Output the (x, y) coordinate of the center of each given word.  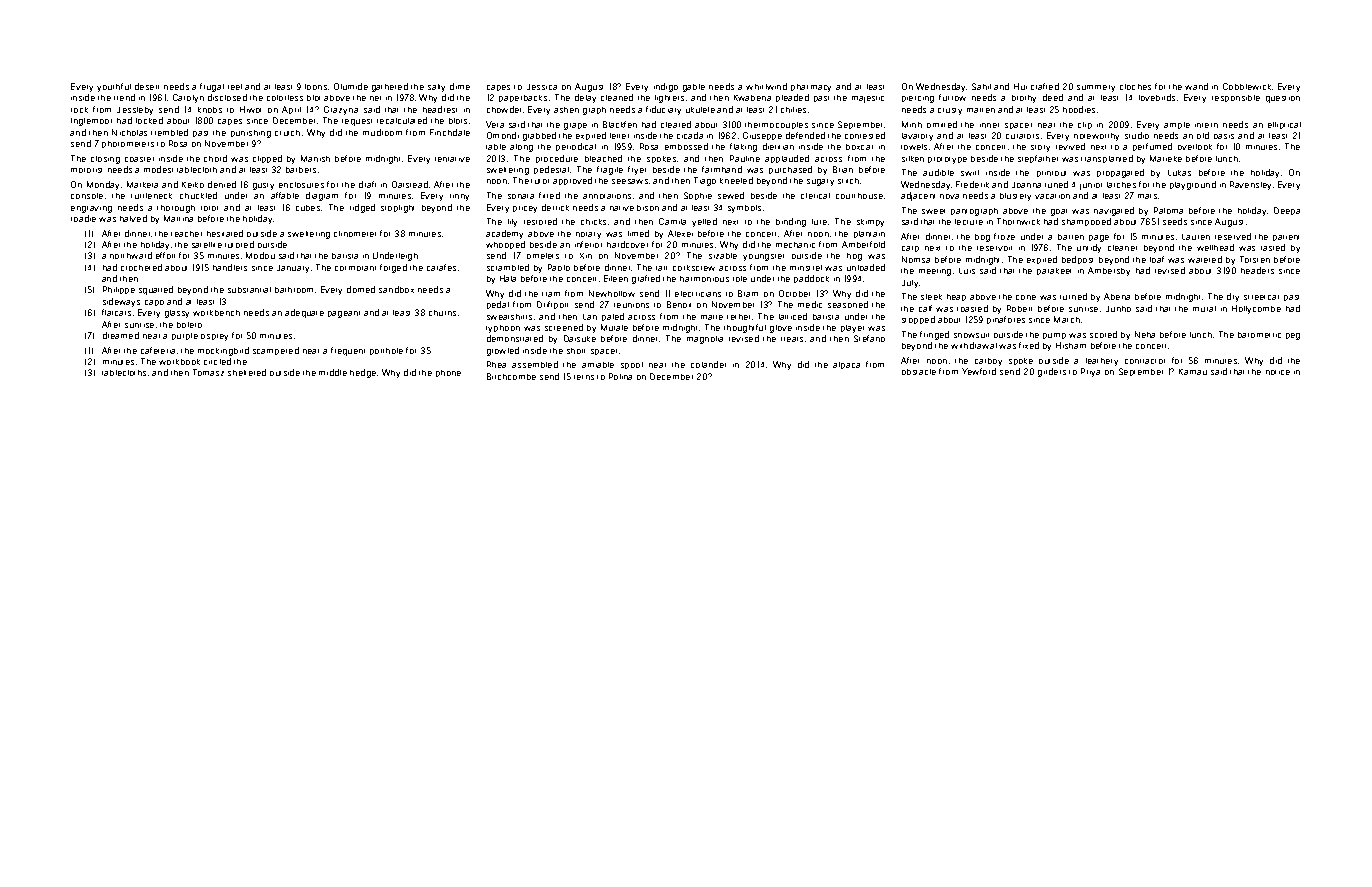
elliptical (1284, 125)
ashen (566, 110)
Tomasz (208, 372)
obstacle (919, 372)
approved (572, 181)
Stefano (869, 338)
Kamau (1193, 372)
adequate (304, 313)
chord (215, 158)
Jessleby (135, 111)
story (1040, 148)
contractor (1145, 361)
